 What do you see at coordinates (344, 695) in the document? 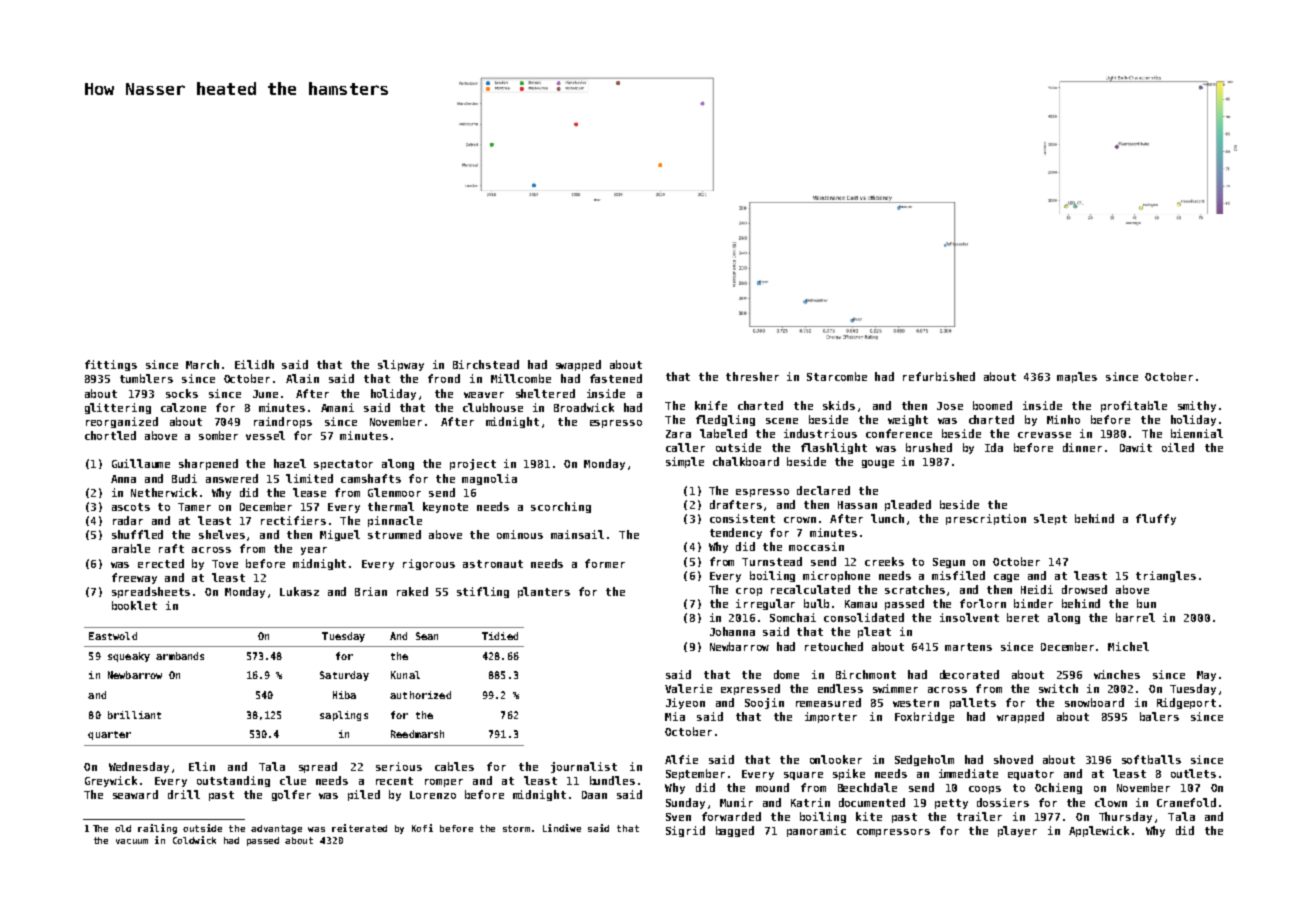
I see `Hiba` at bounding box center [344, 695].
